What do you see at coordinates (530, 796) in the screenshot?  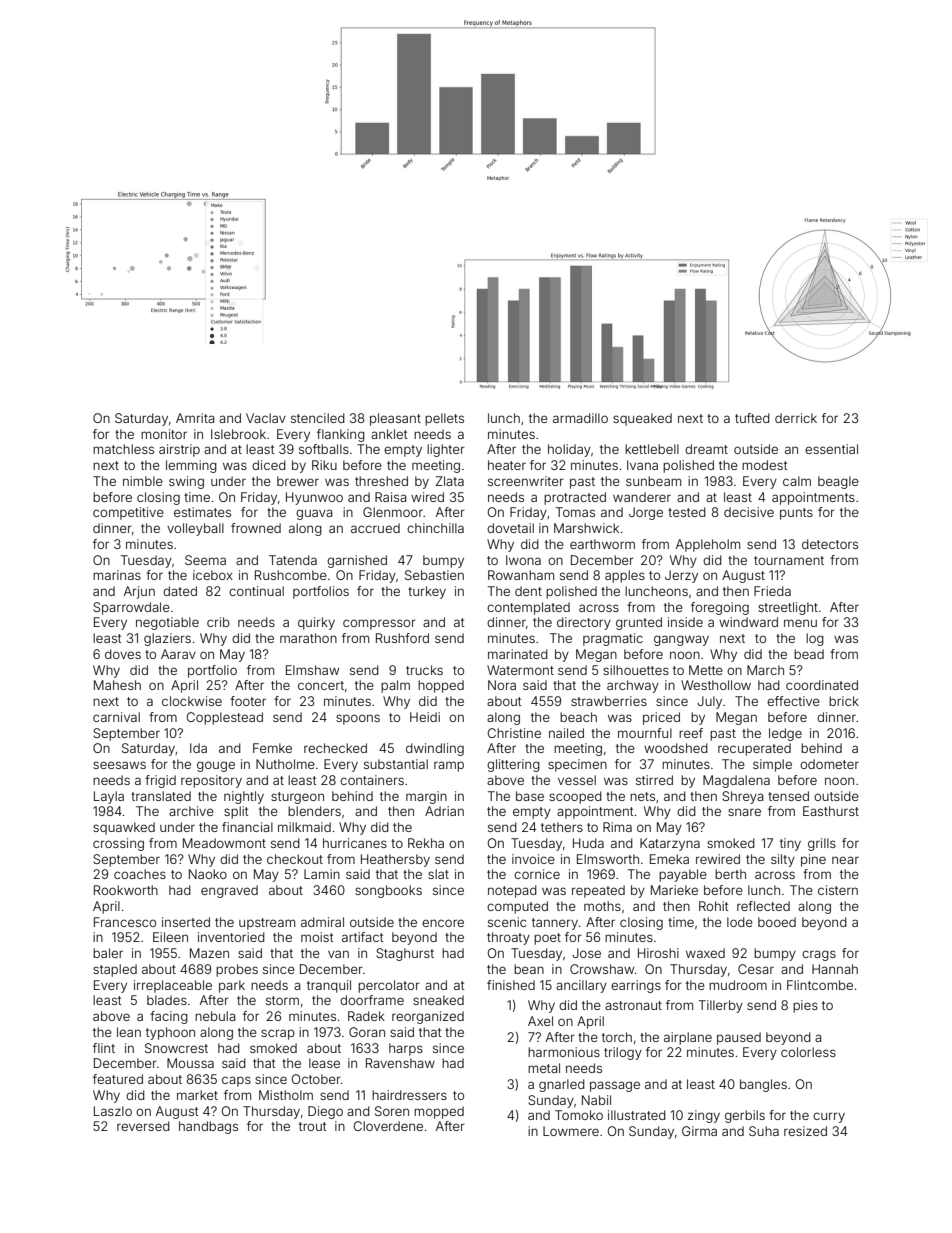 I see `base` at bounding box center [530, 796].
